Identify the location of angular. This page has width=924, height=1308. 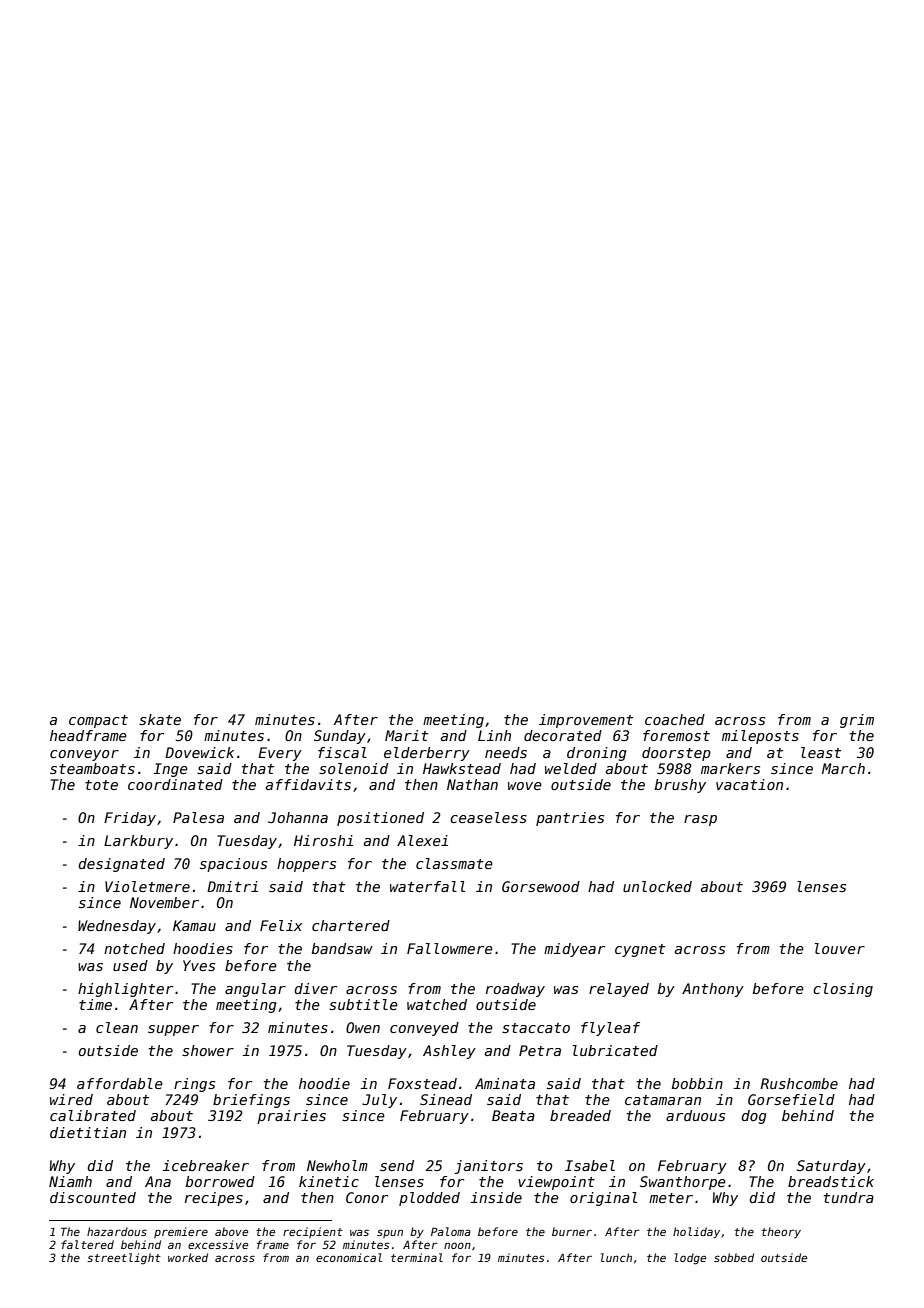
(255, 990).
